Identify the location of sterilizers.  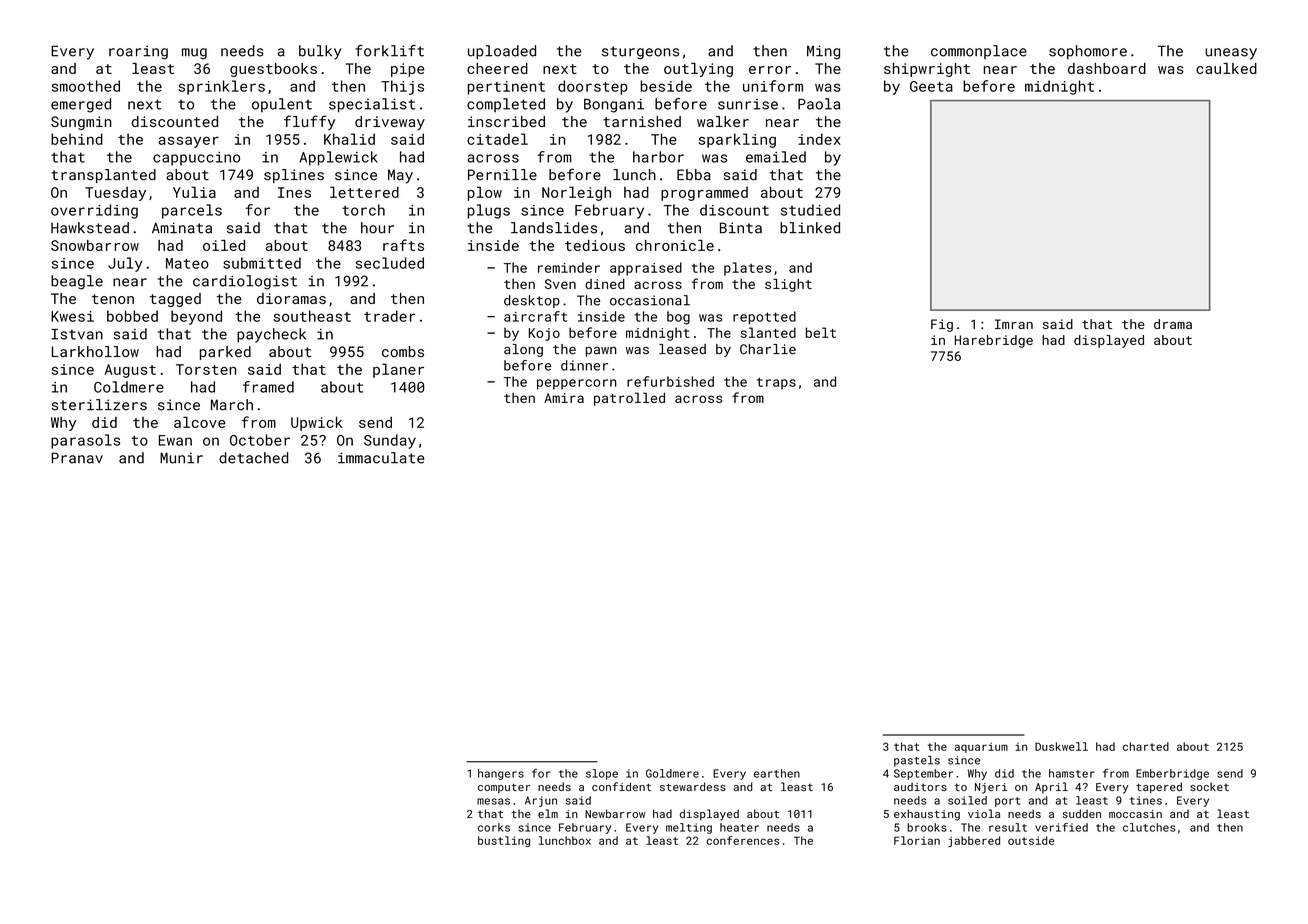
(99, 405).
